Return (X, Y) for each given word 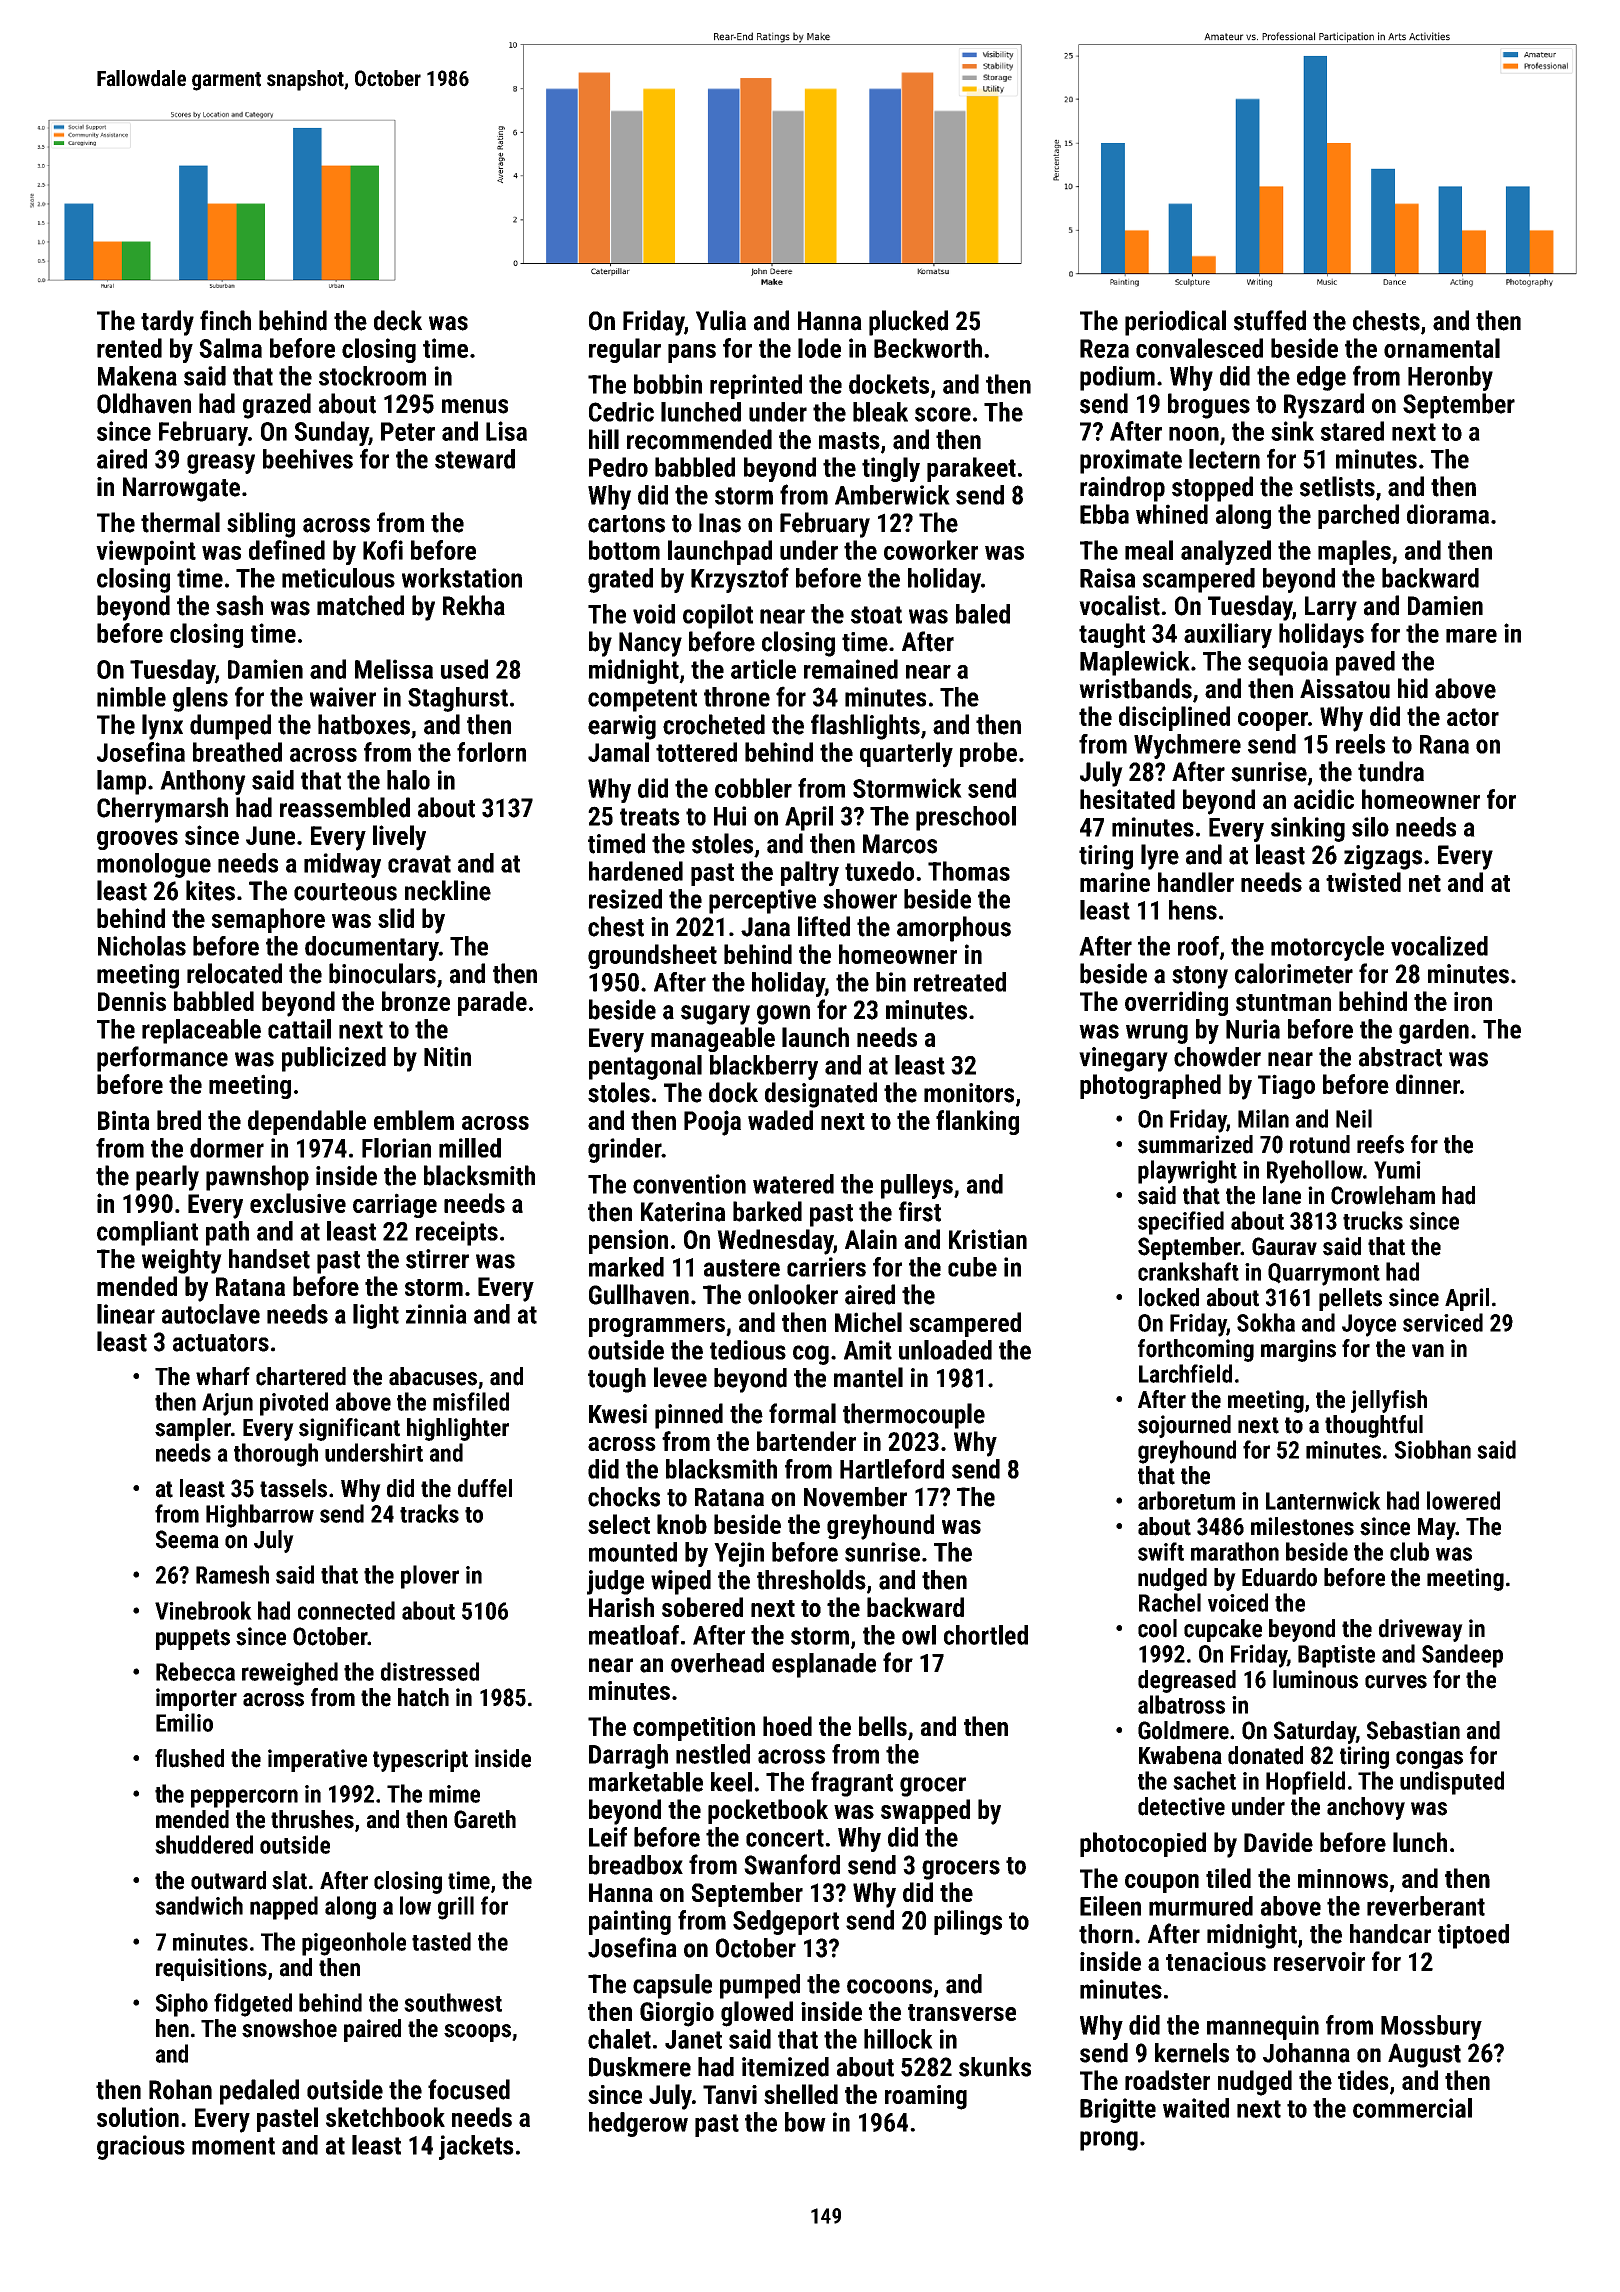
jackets (476, 2147)
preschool (966, 818)
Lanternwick (1323, 1500)
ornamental (1442, 348)
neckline (448, 890)
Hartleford (892, 1469)
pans (692, 353)
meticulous (338, 578)
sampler (193, 1429)
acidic (1324, 799)
